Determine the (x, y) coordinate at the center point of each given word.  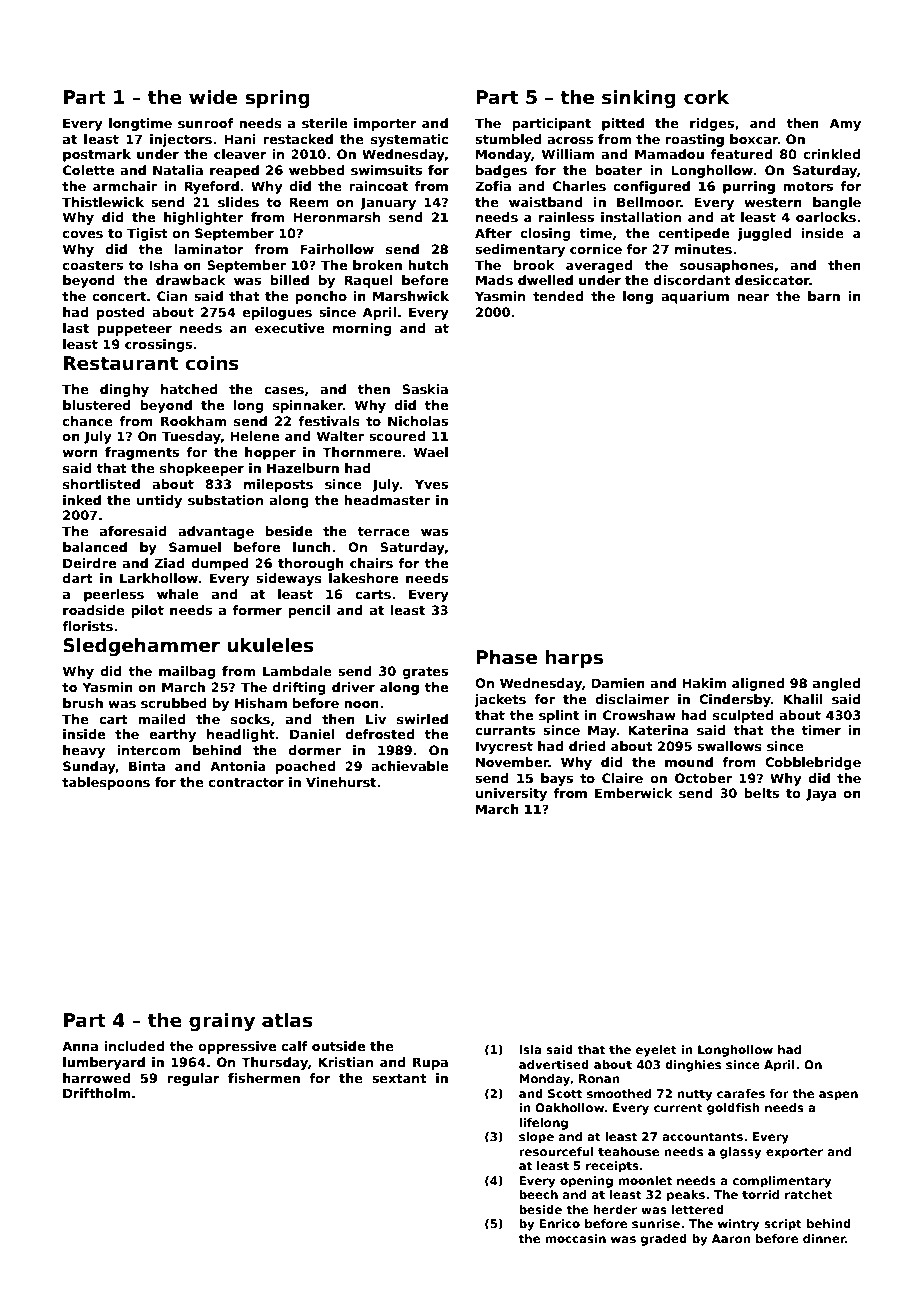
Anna (80, 1046)
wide (213, 97)
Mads (494, 280)
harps (574, 658)
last (76, 328)
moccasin (575, 1238)
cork (706, 97)
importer (385, 124)
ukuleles (270, 645)
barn (824, 296)
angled (836, 684)
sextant (399, 1078)
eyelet (656, 1051)
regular (193, 1079)
